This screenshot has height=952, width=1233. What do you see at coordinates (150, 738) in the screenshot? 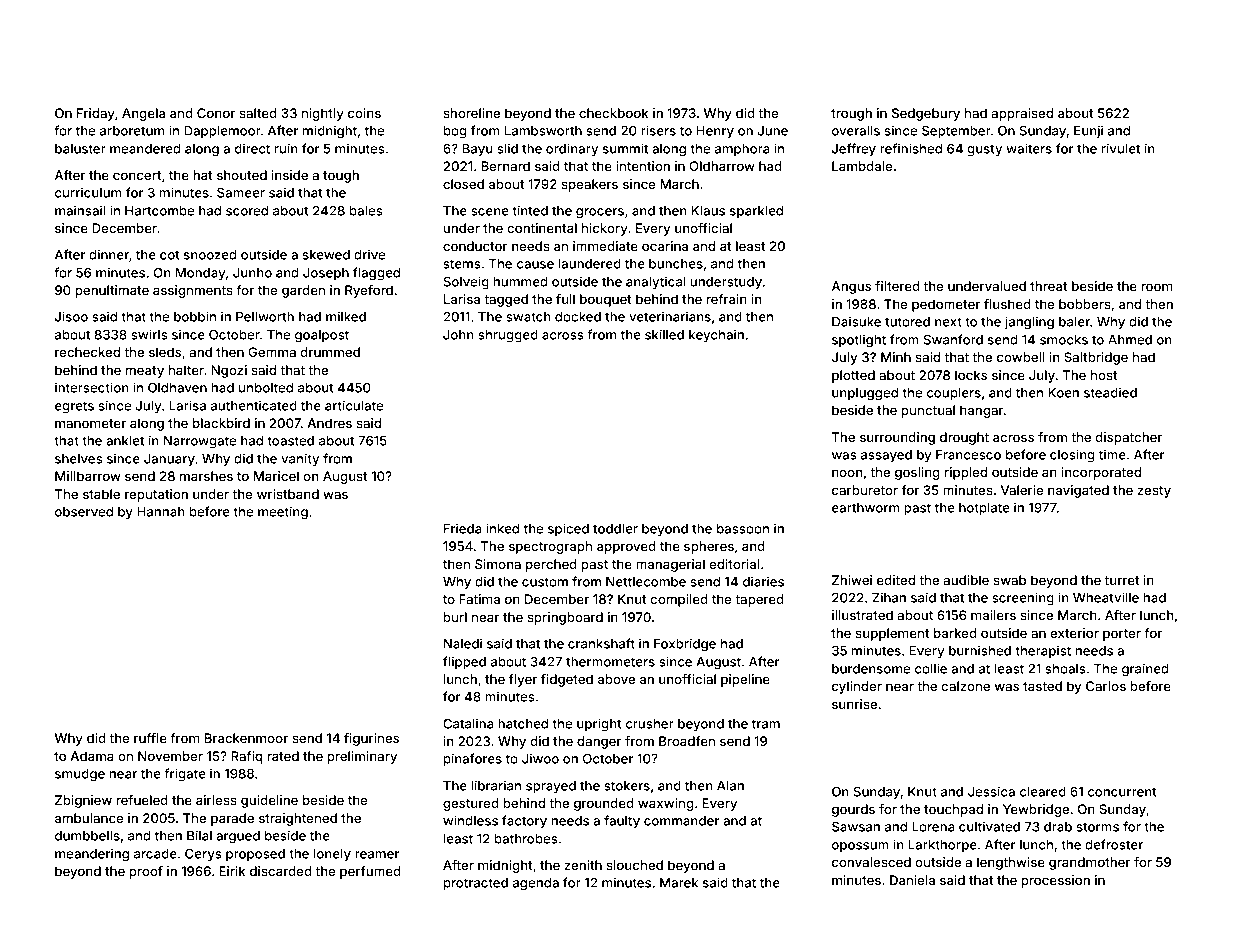
I see `ruffle` at bounding box center [150, 738].
